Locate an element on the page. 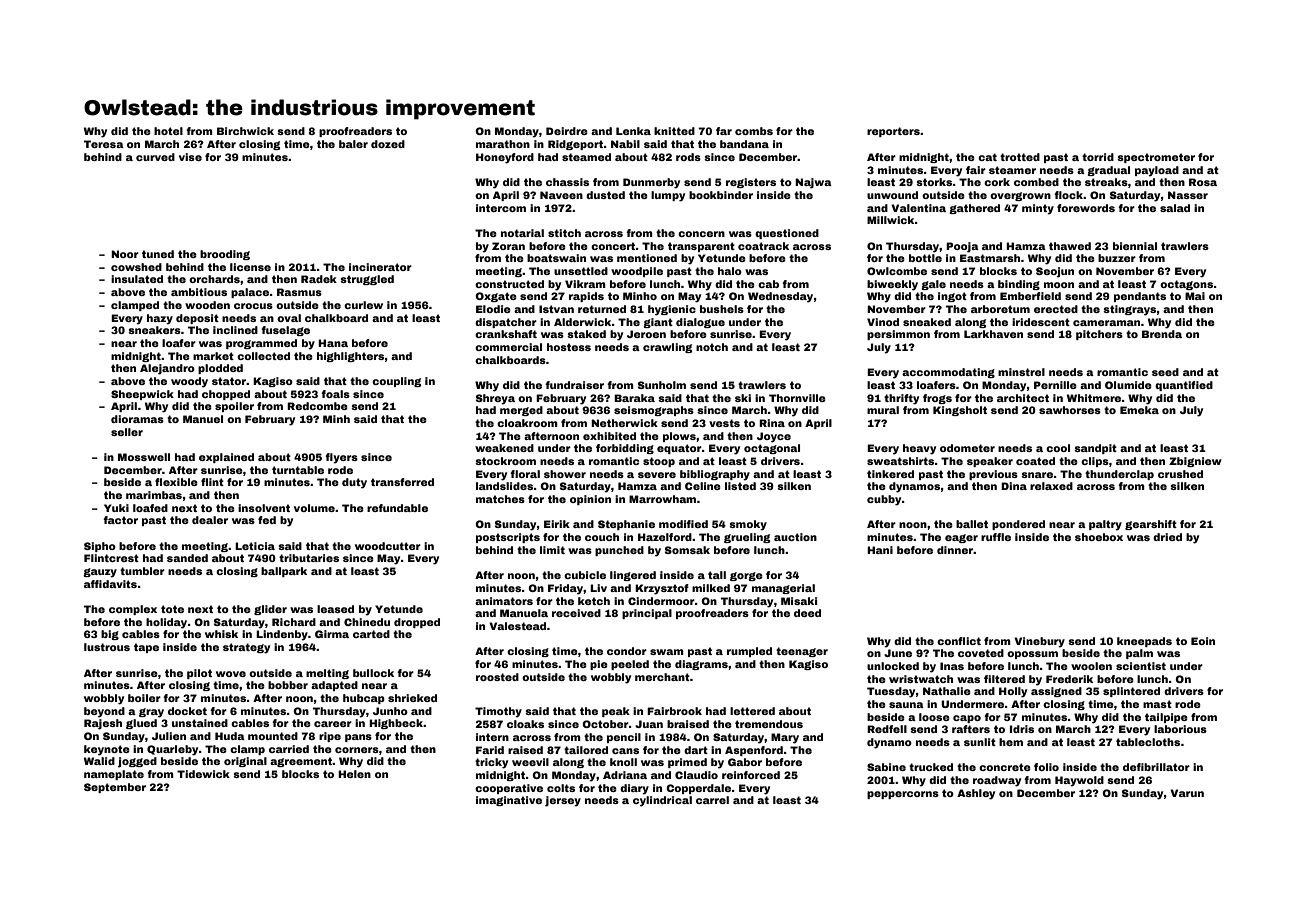  Redcombe is located at coordinates (317, 406).
